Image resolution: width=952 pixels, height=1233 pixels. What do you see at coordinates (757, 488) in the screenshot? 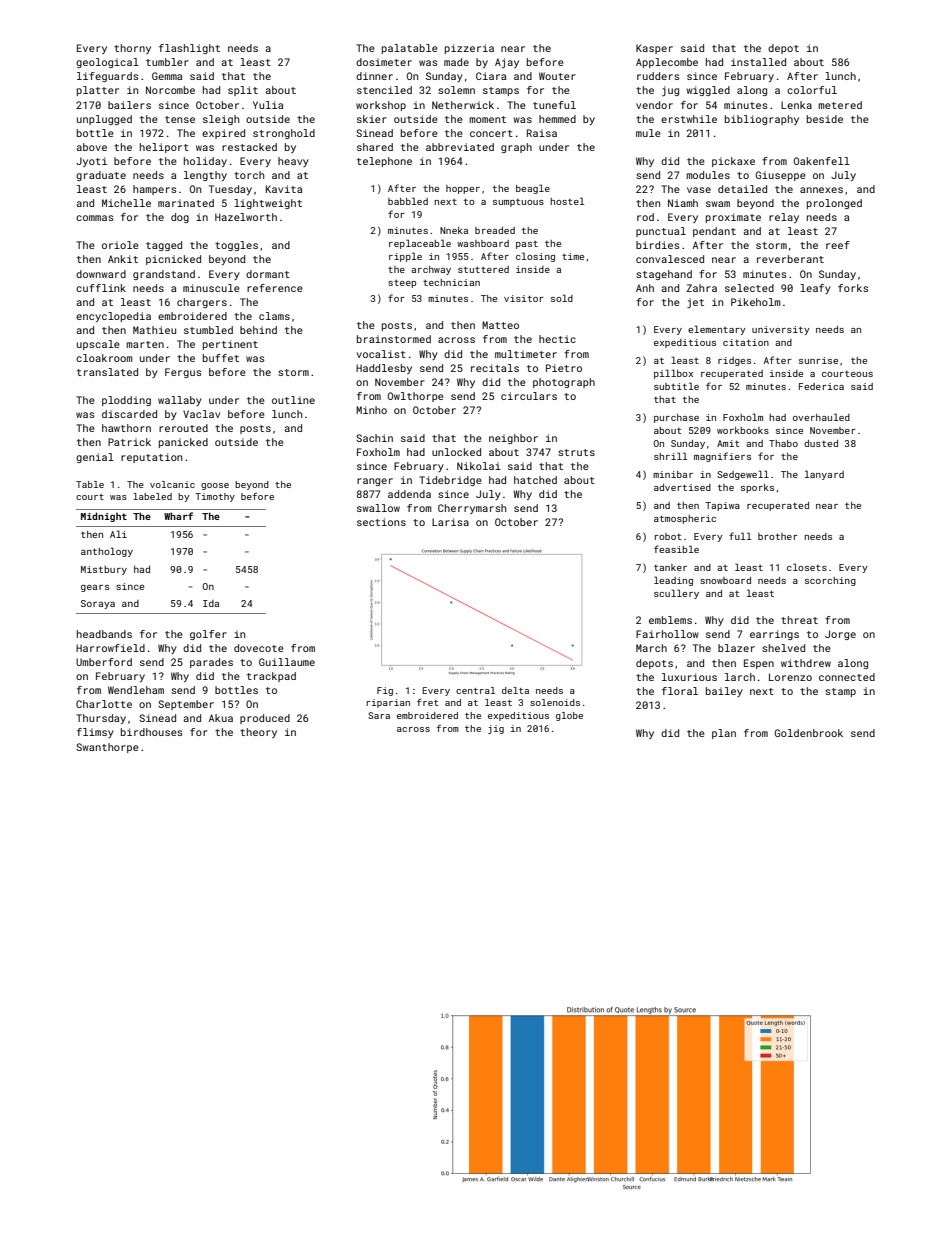
I see `sporks` at bounding box center [757, 488].
